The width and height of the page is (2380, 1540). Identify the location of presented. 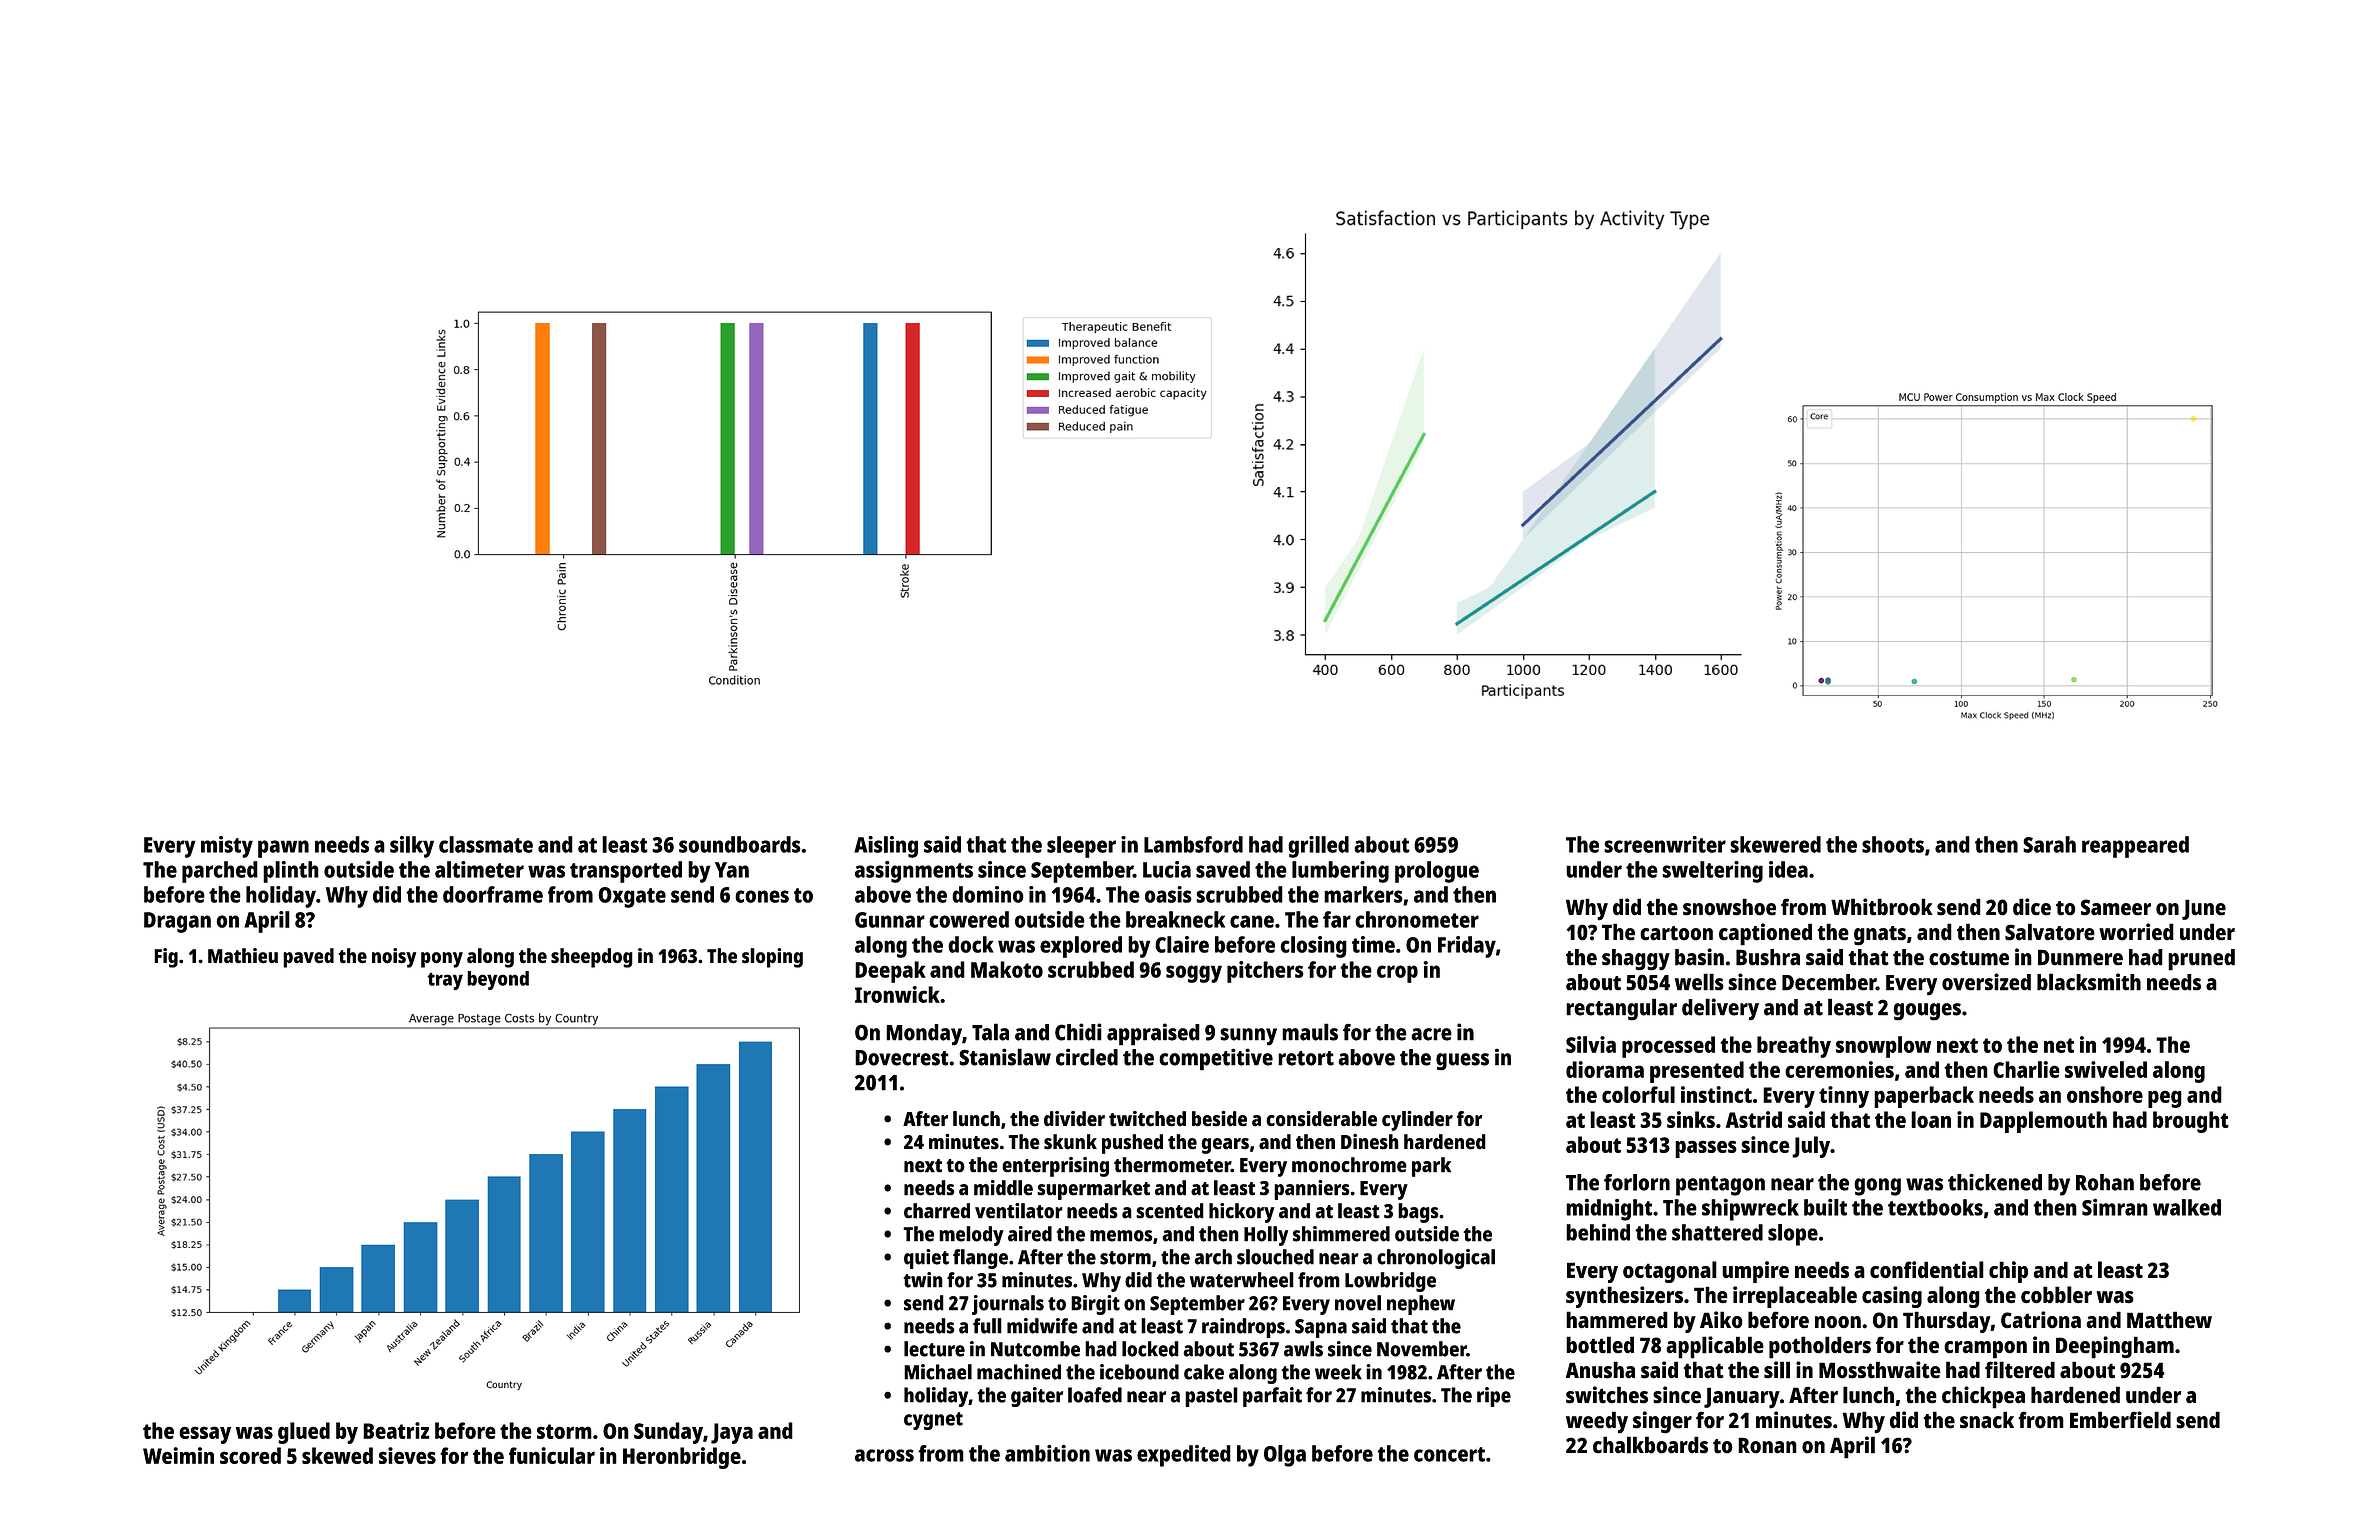
(1697, 1072).
